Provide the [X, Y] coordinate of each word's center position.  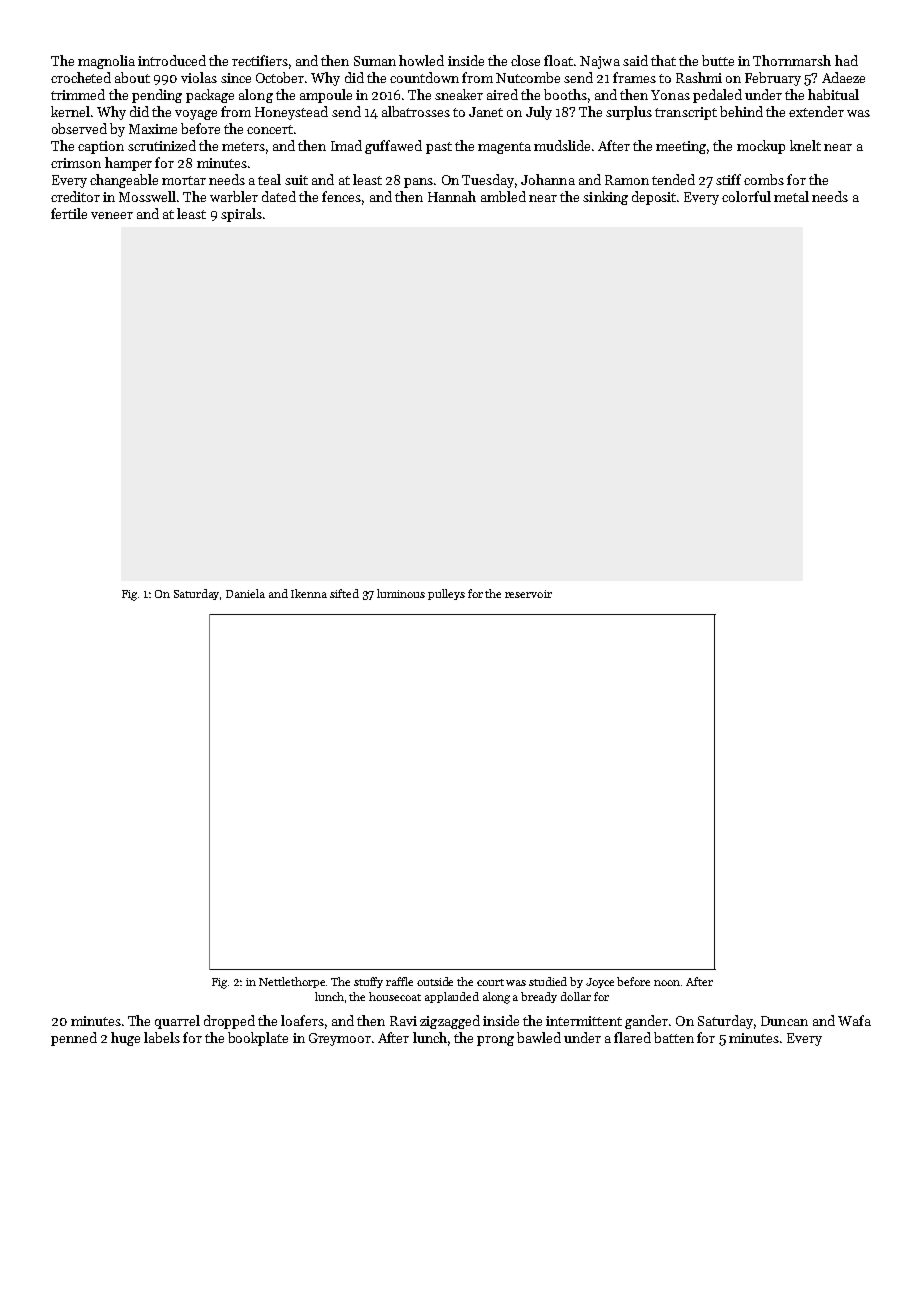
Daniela [245, 593]
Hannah [452, 196]
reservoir [528, 594]
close [525, 60]
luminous [401, 593]
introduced [172, 60]
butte [718, 60]
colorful [746, 196]
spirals [241, 215]
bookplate [258, 1039]
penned [74, 1039]
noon [667, 983]
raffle [399, 981]
